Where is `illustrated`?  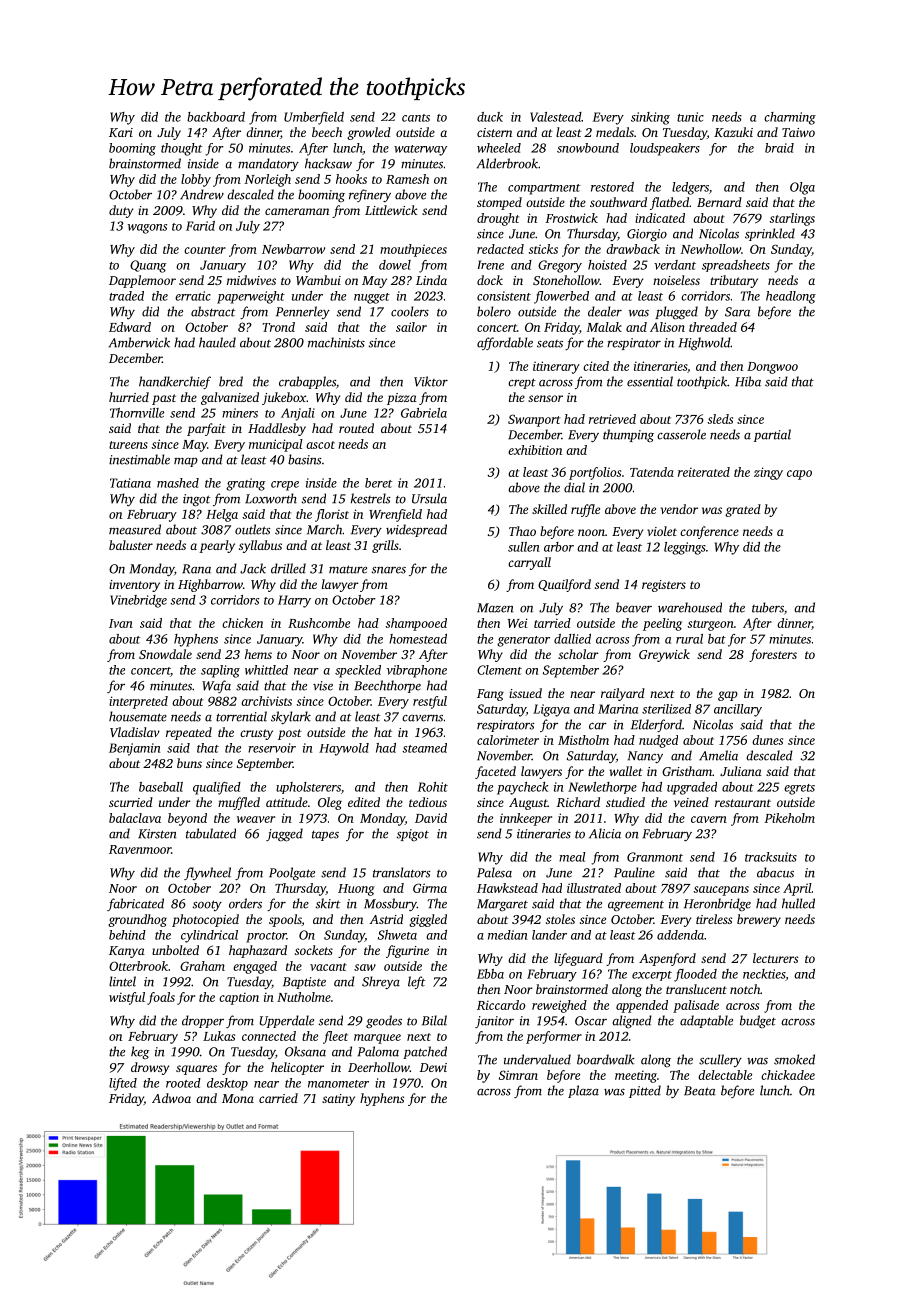
illustrated is located at coordinates (594, 888).
